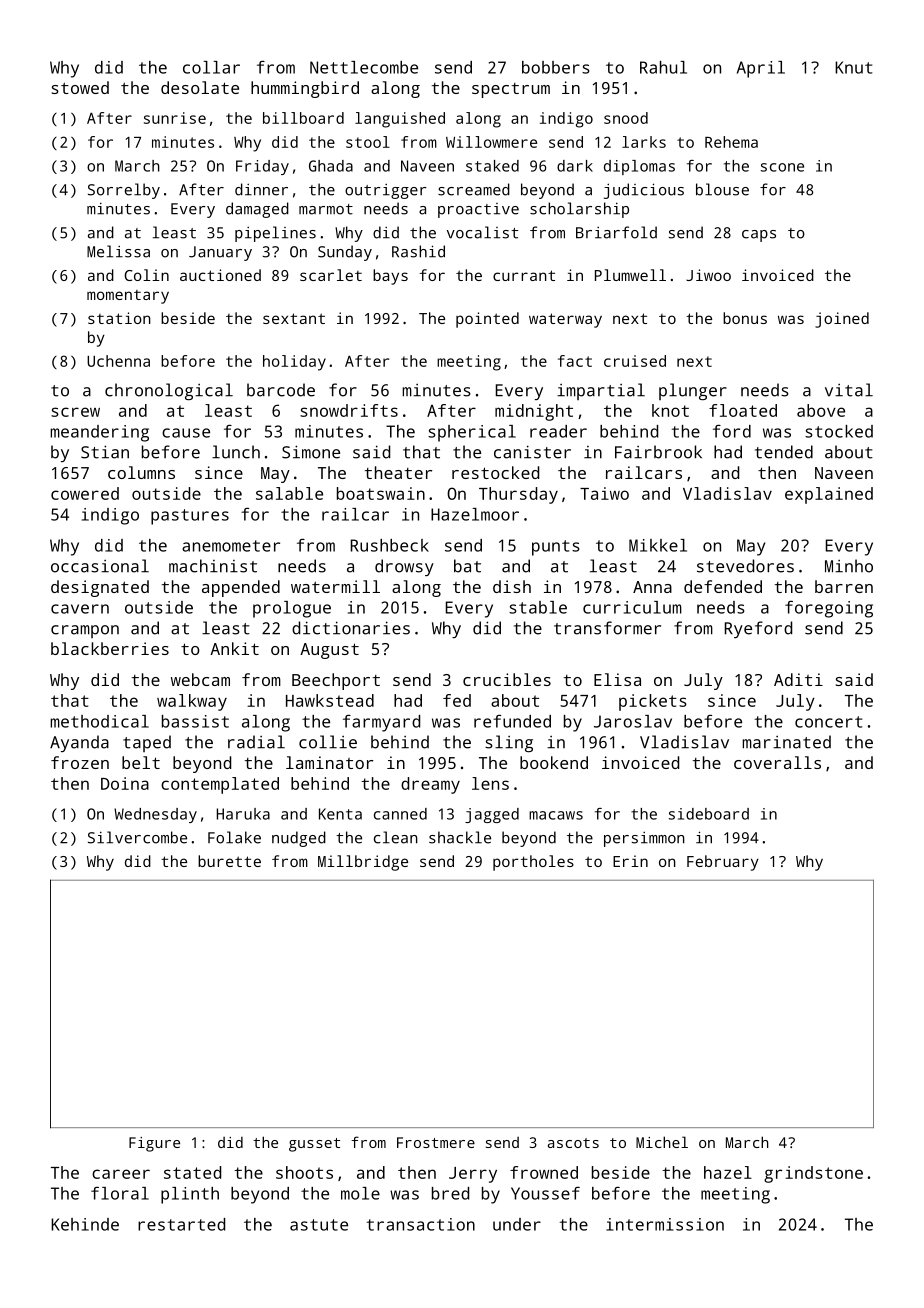 Image resolution: width=924 pixels, height=1308 pixels. What do you see at coordinates (761, 69) in the screenshot?
I see `April` at bounding box center [761, 69].
